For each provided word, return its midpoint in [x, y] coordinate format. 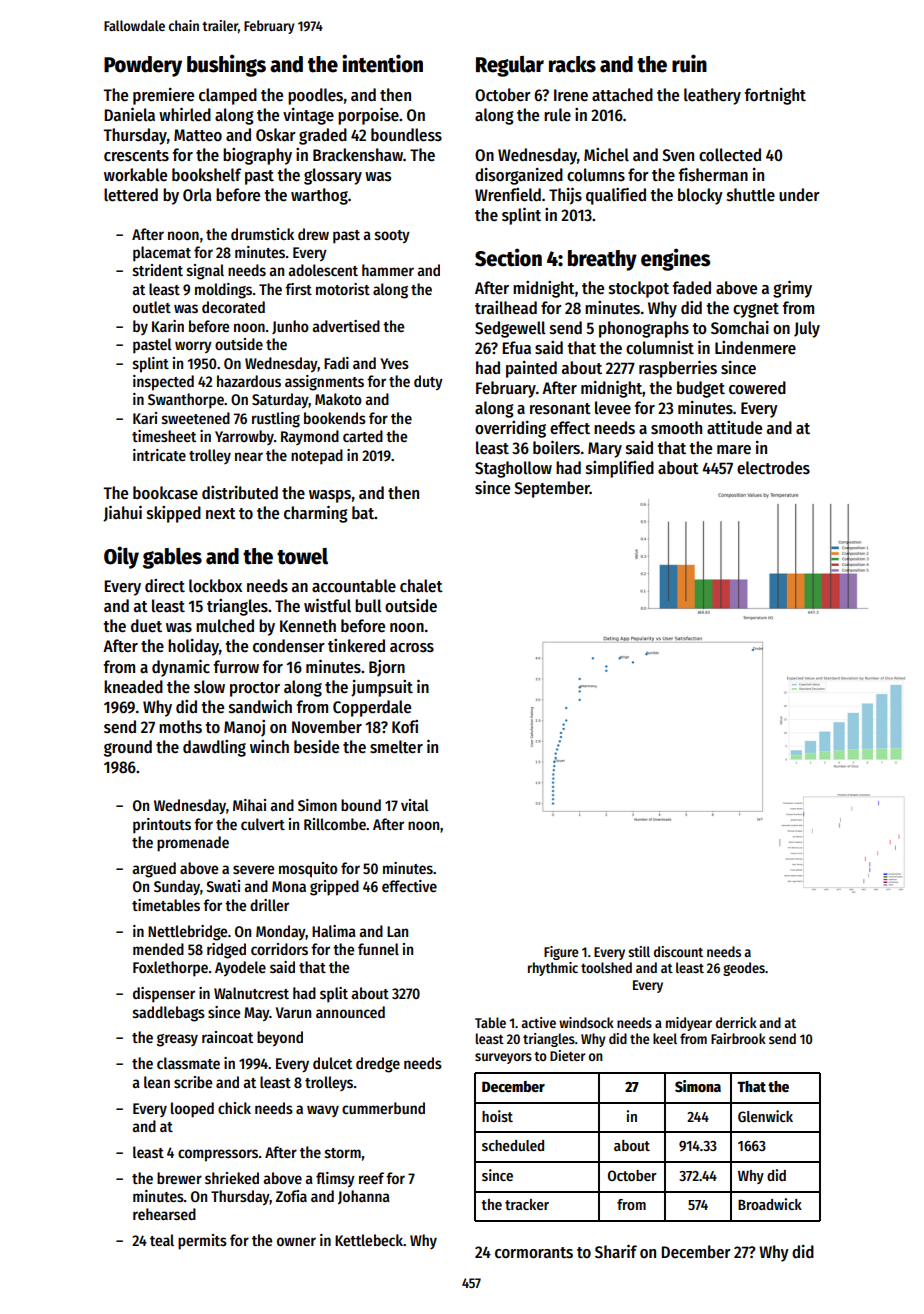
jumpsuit [382, 688]
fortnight [775, 96]
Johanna [364, 1197]
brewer [179, 1178]
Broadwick [770, 1204]
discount [678, 951]
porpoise [368, 116]
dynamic [181, 668]
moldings [223, 291]
